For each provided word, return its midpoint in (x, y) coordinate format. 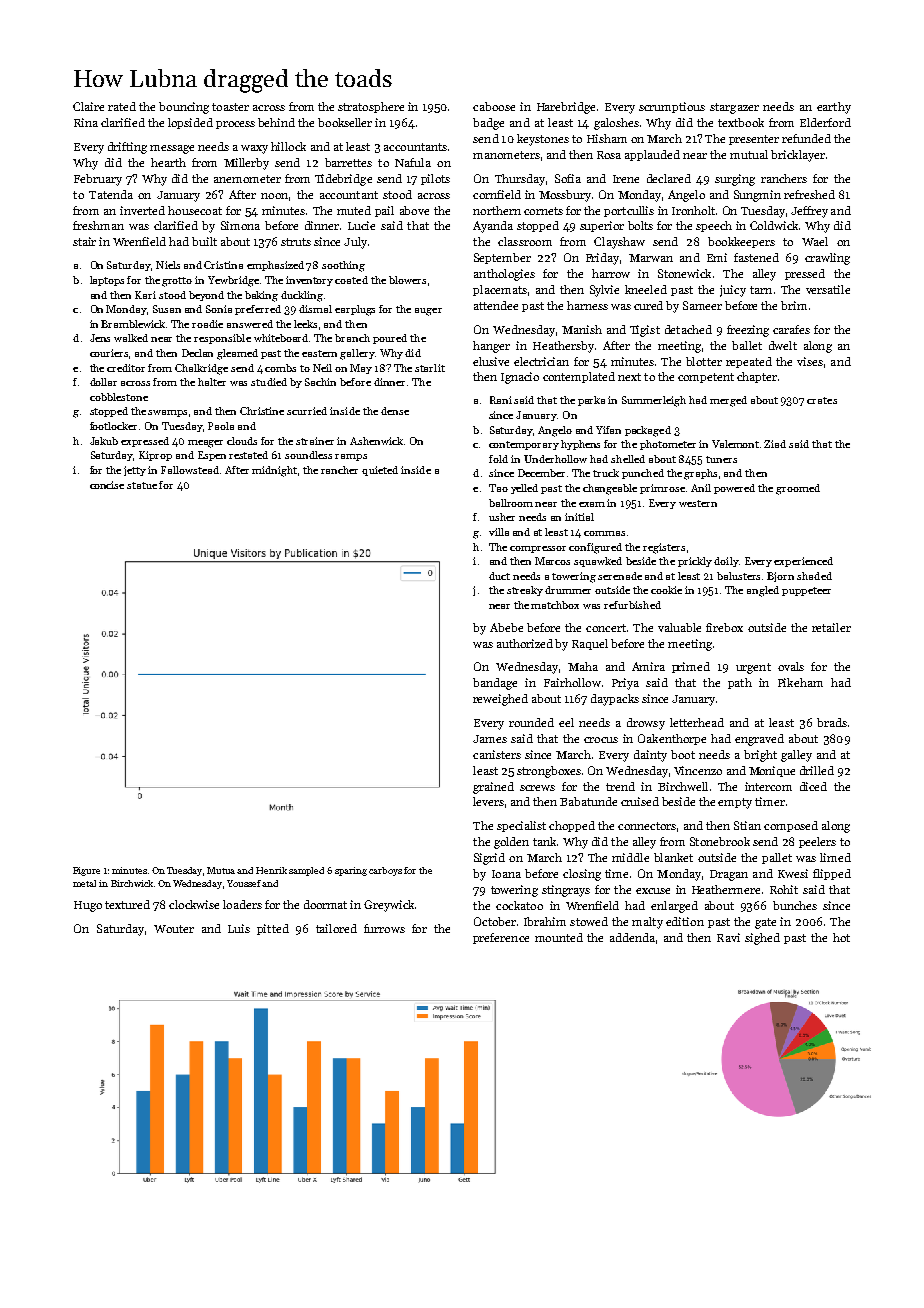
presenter (754, 140)
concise (107, 485)
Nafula (413, 162)
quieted (380, 471)
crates (822, 400)
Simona (240, 225)
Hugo (88, 906)
